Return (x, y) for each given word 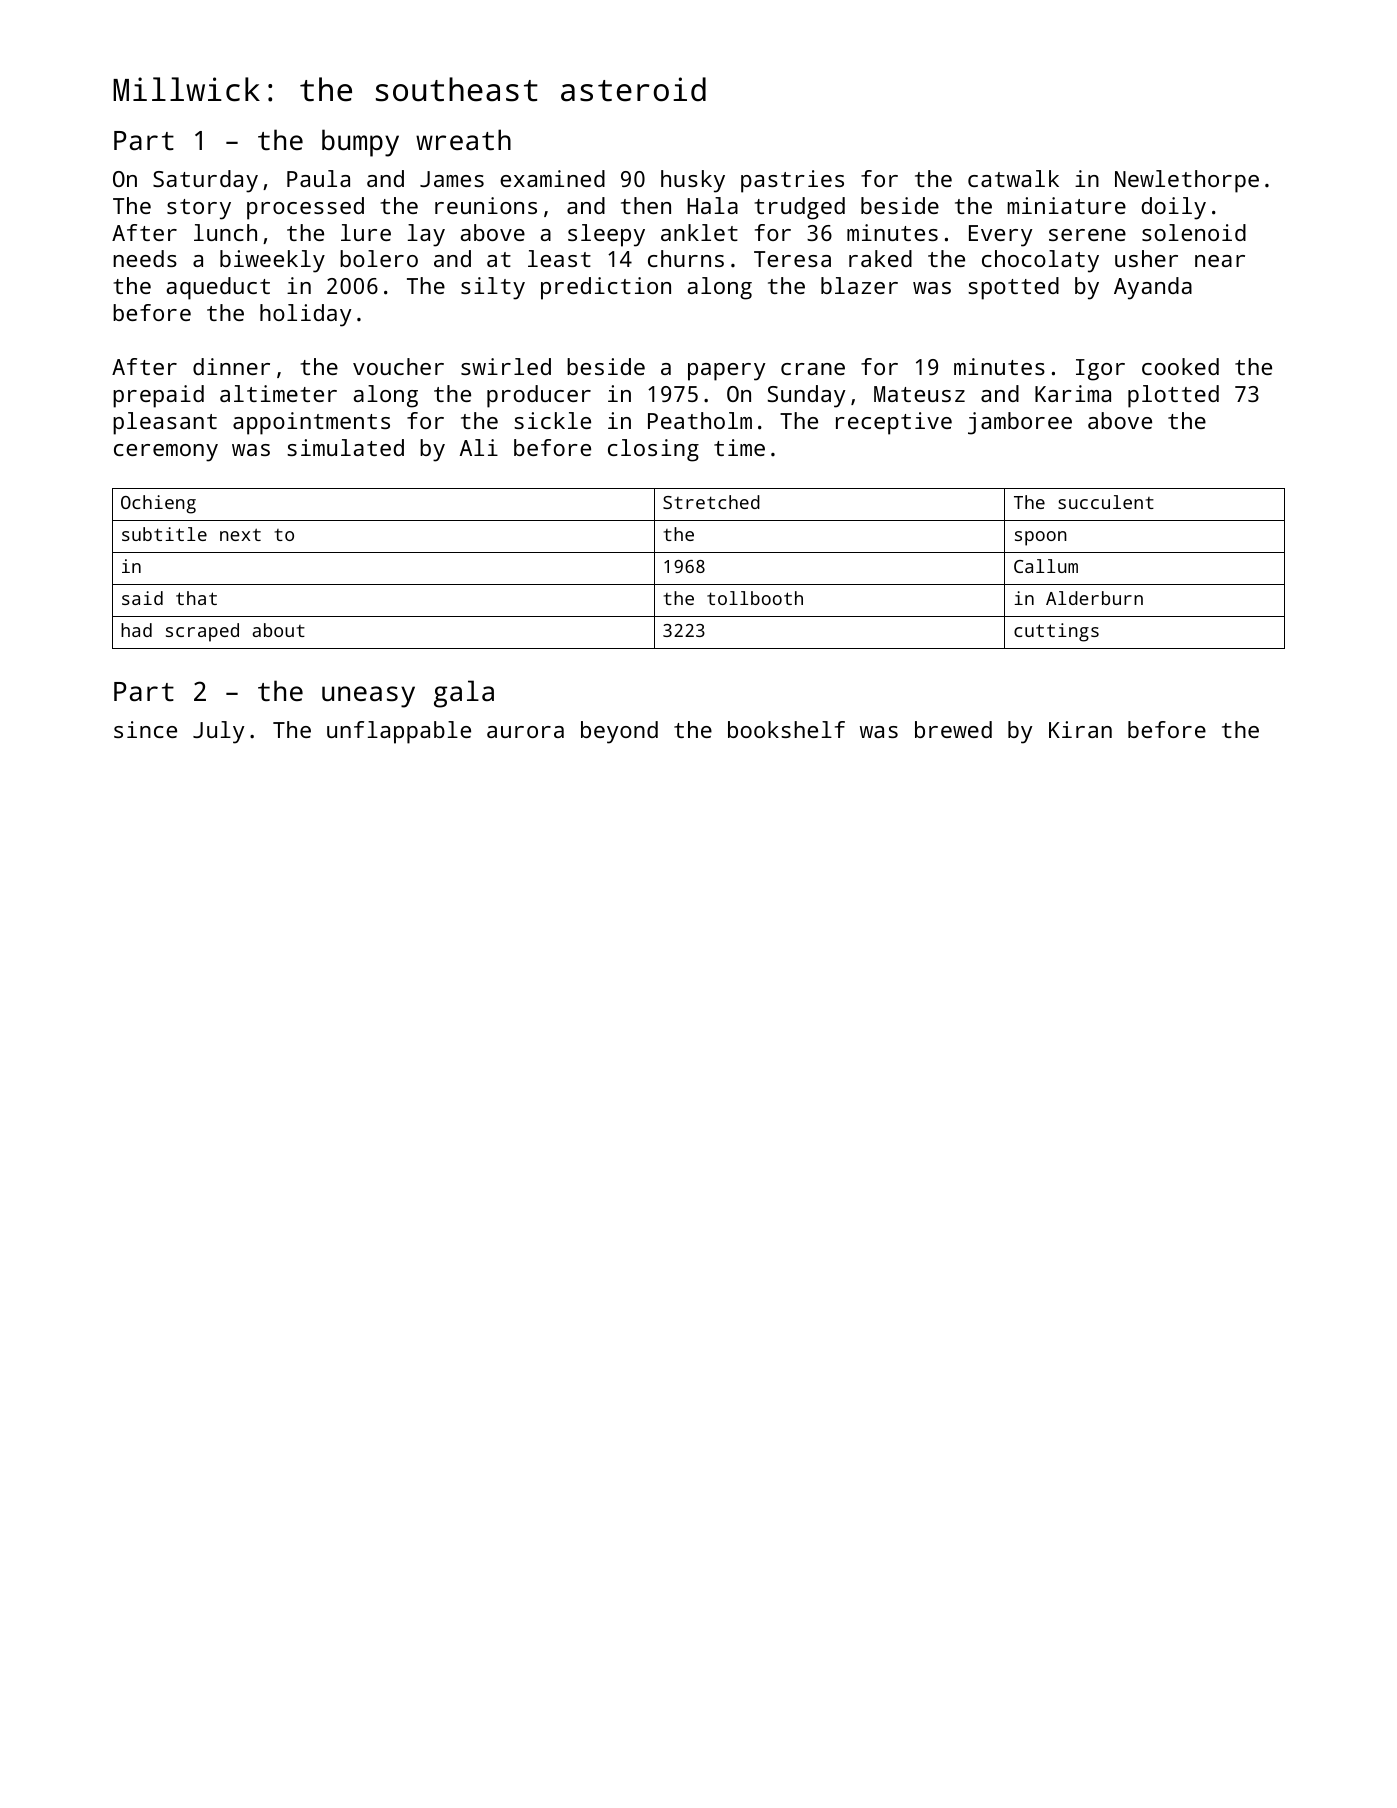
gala (464, 694)
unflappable (399, 732)
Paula (318, 178)
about (279, 630)
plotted (1173, 396)
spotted (1013, 288)
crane (813, 369)
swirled (506, 366)
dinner (231, 366)
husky (693, 181)
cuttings (1056, 632)
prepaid (158, 396)
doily (1174, 208)
